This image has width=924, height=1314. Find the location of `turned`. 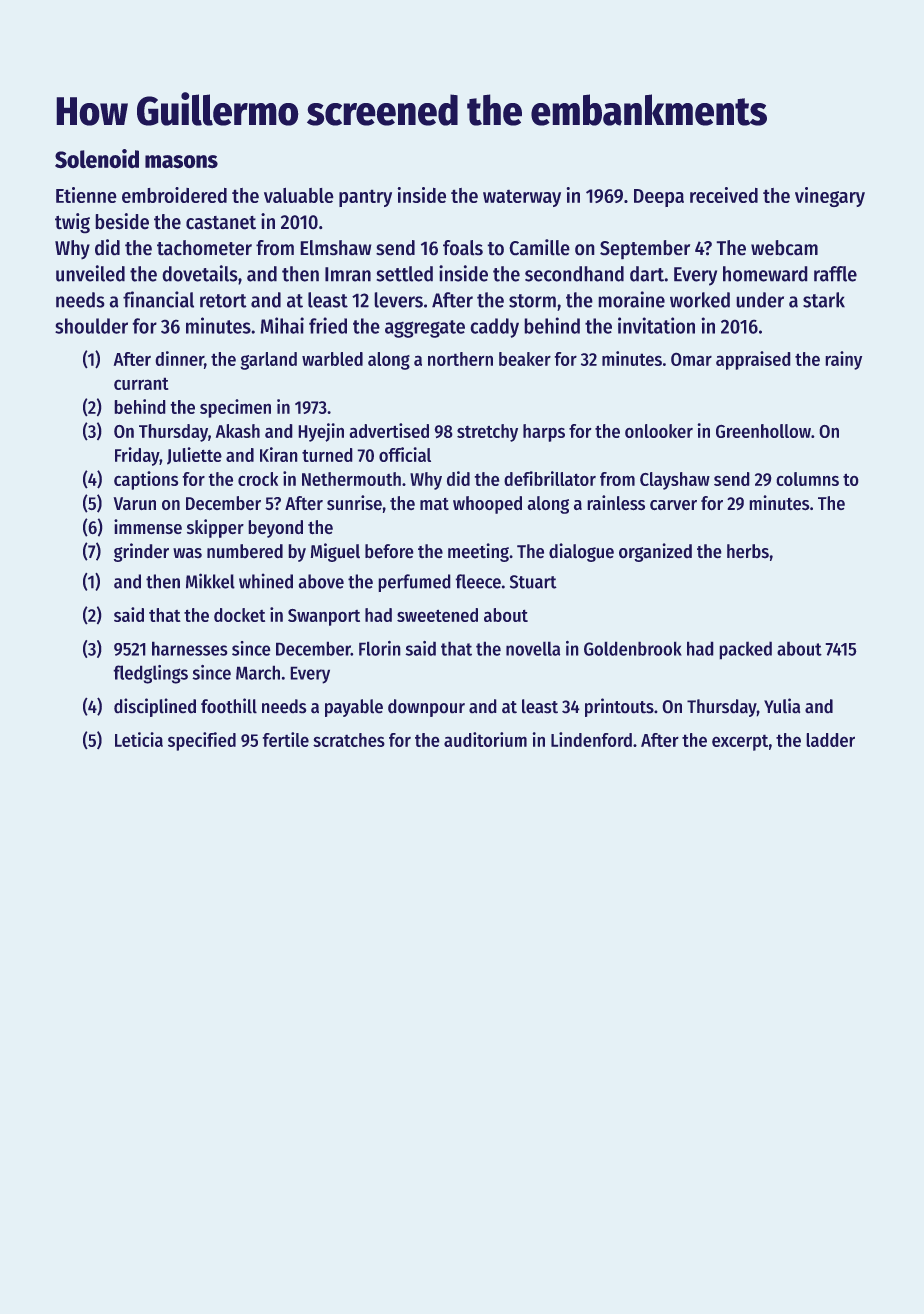

turned is located at coordinates (327, 455).
